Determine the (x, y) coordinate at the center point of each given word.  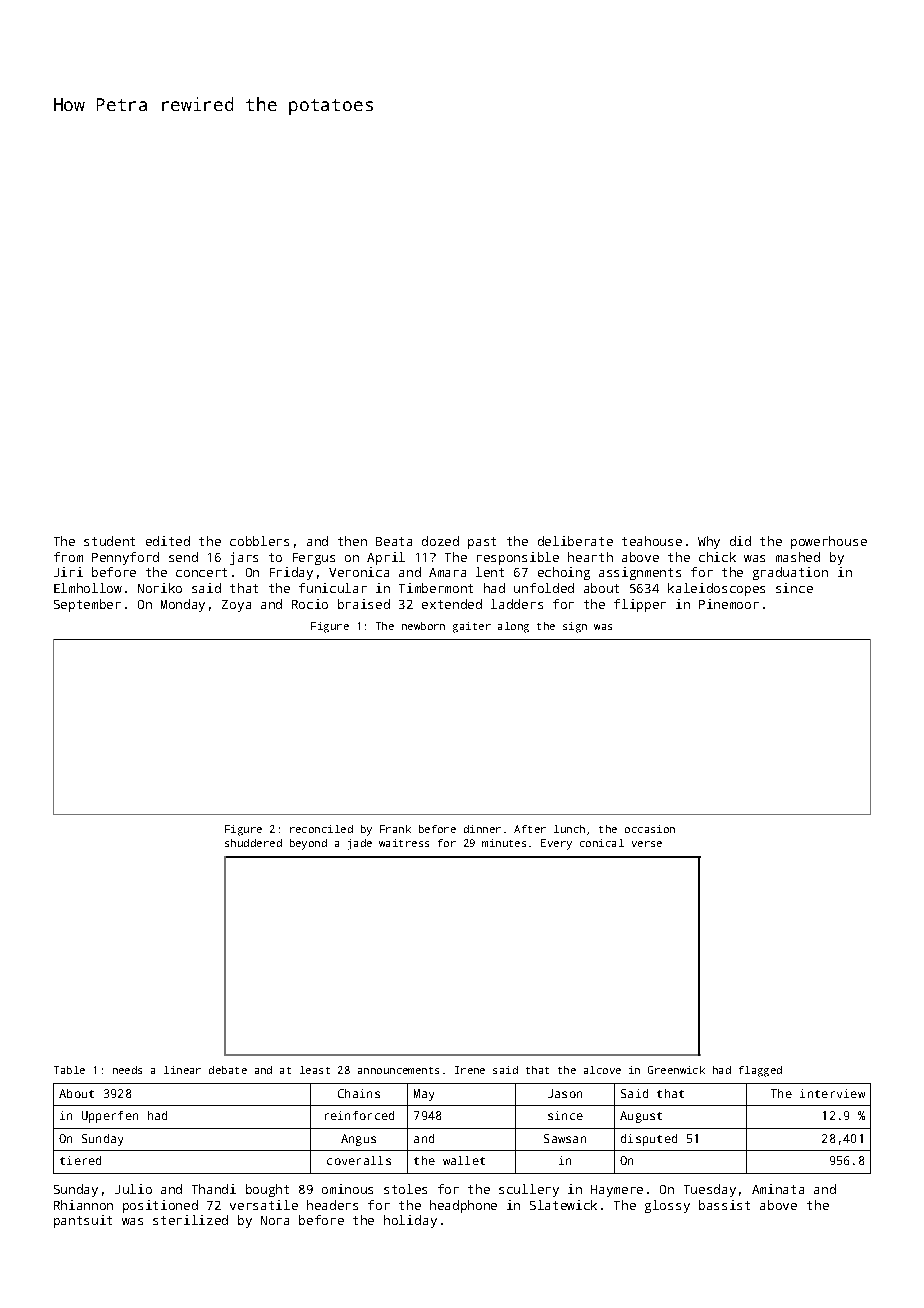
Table (69, 1070)
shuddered (253, 843)
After (530, 829)
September (87, 605)
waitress (404, 843)
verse (647, 844)
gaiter (472, 627)
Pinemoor (729, 604)
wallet (464, 1160)
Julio (133, 1189)
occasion (650, 829)
